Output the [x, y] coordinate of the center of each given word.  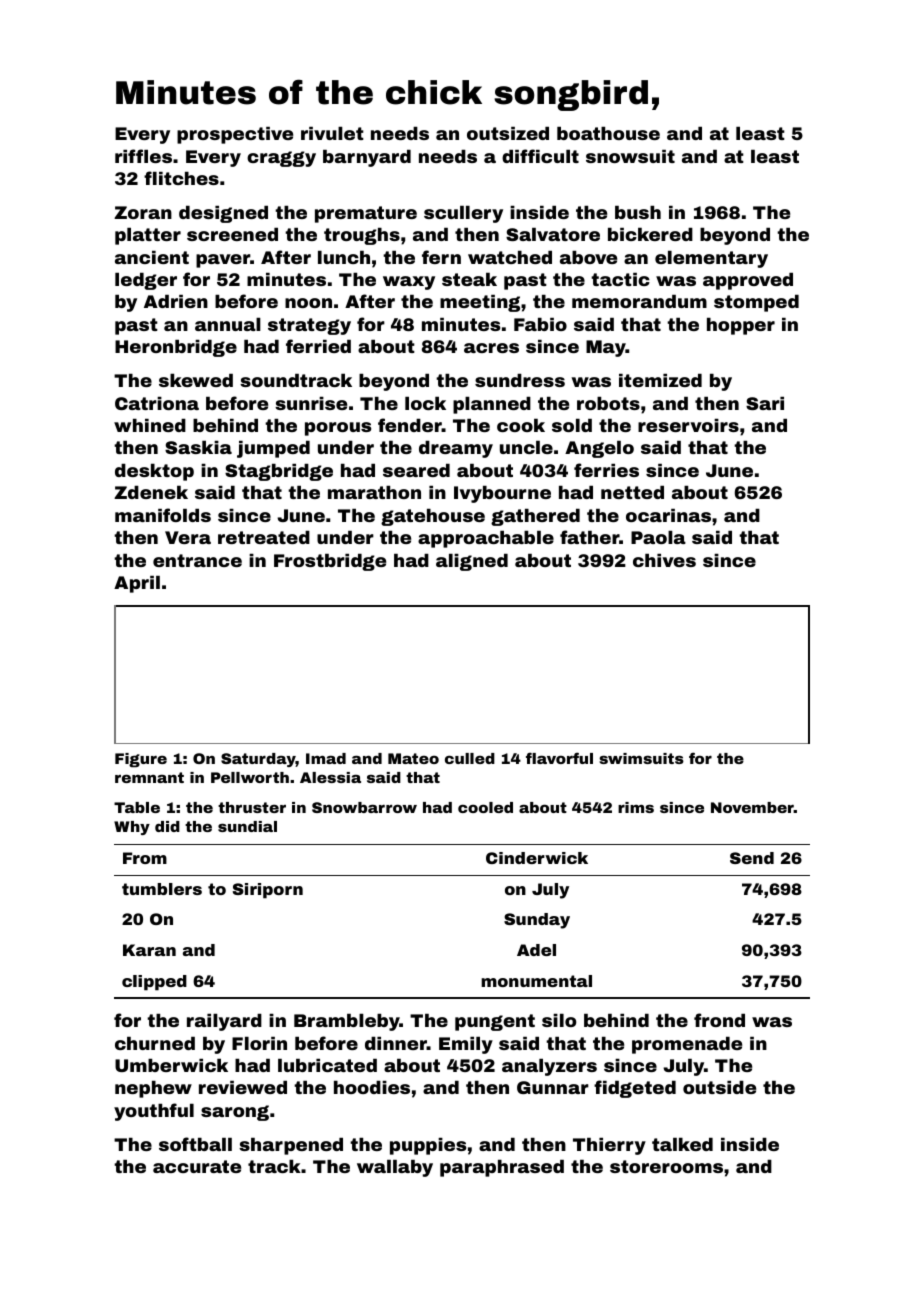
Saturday [258, 760]
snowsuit [630, 156]
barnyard [367, 158]
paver [223, 261]
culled [470, 758]
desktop [154, 472]
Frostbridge [330, 562]
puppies [428, 1146]
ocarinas [668, 515]
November [752, 807]
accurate [197, 1166]
